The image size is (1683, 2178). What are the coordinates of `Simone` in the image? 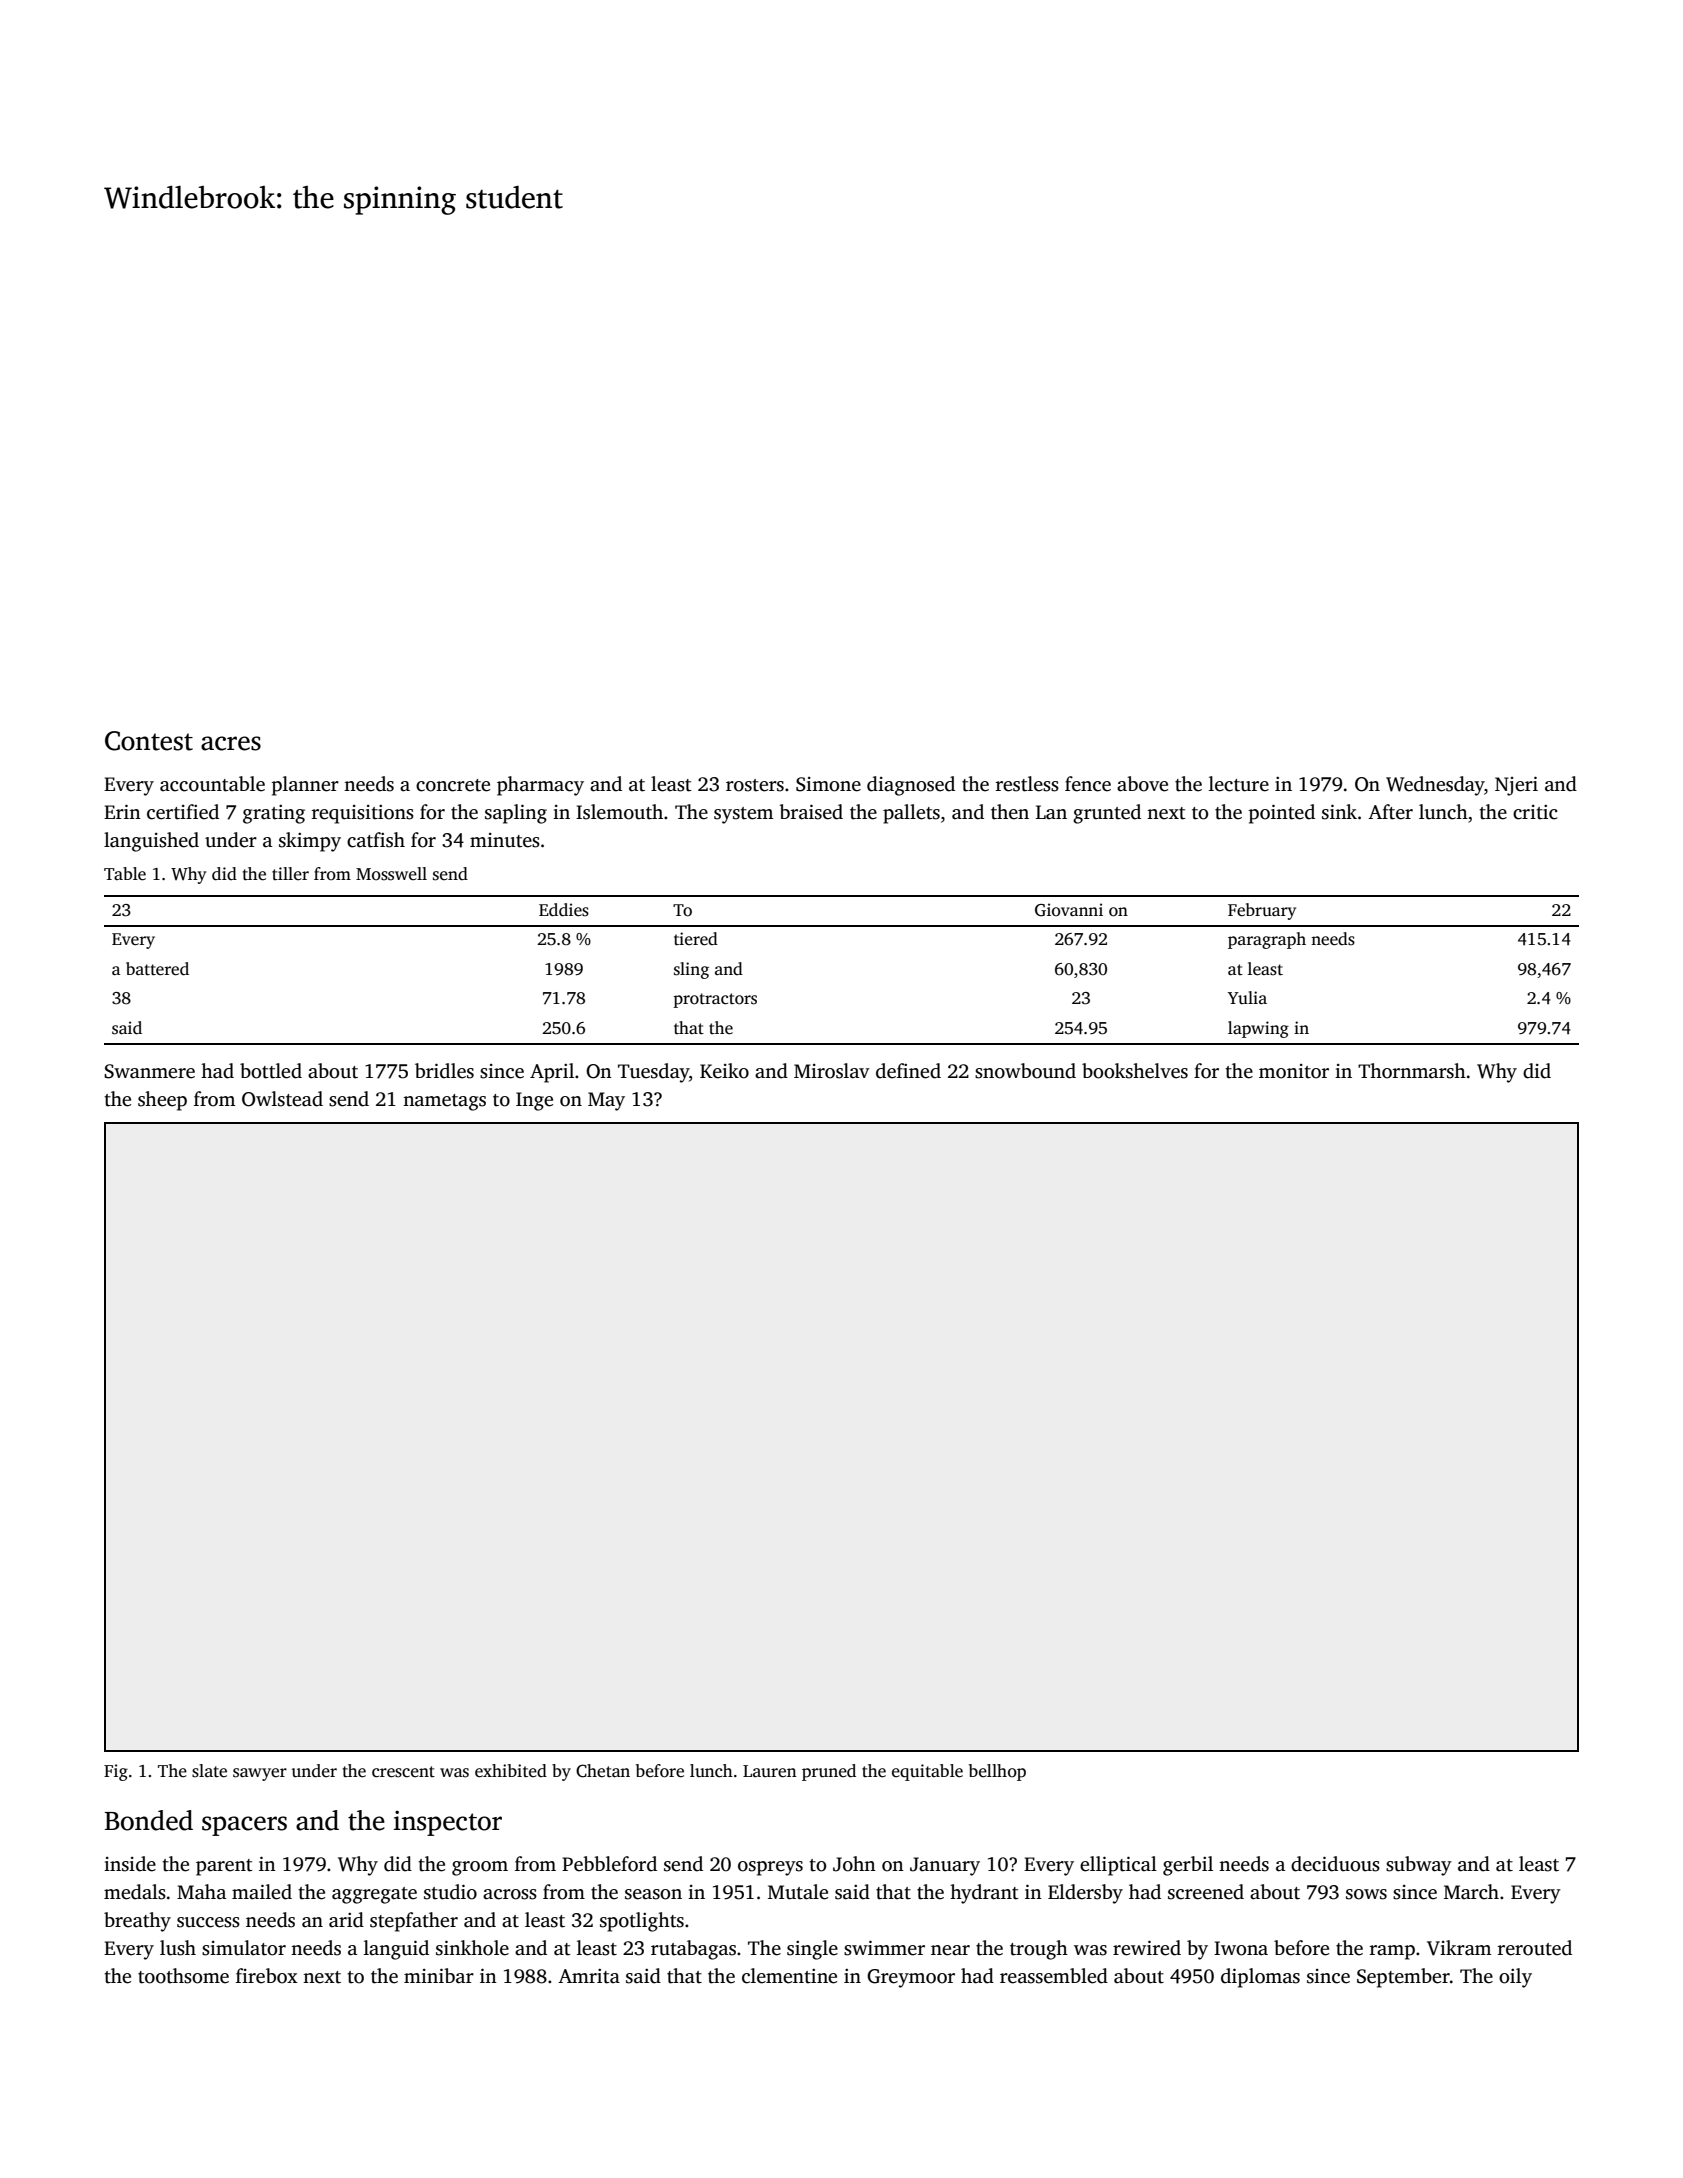 It's located at (828, 784).
